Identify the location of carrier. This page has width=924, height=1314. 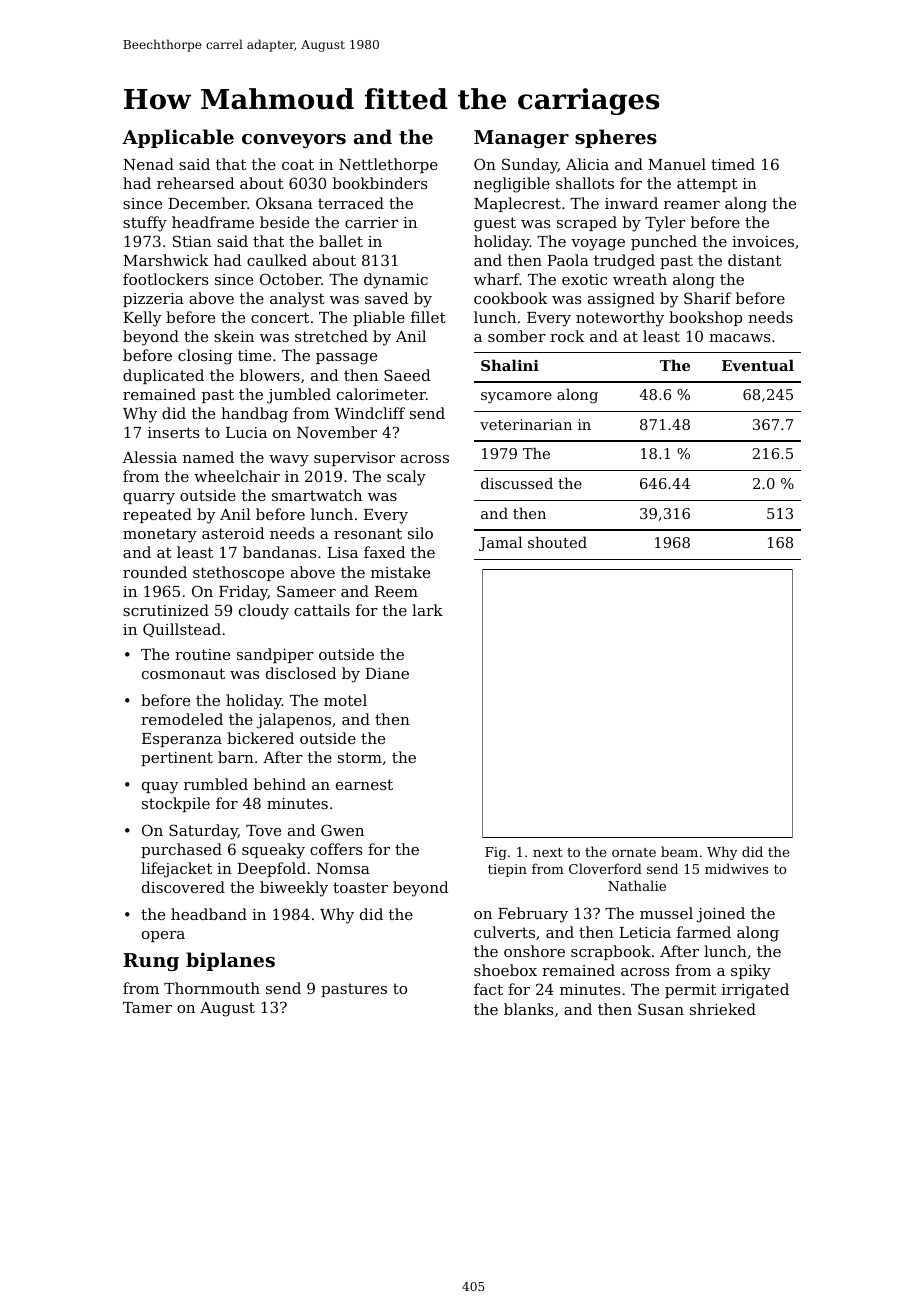
(371, 222).
